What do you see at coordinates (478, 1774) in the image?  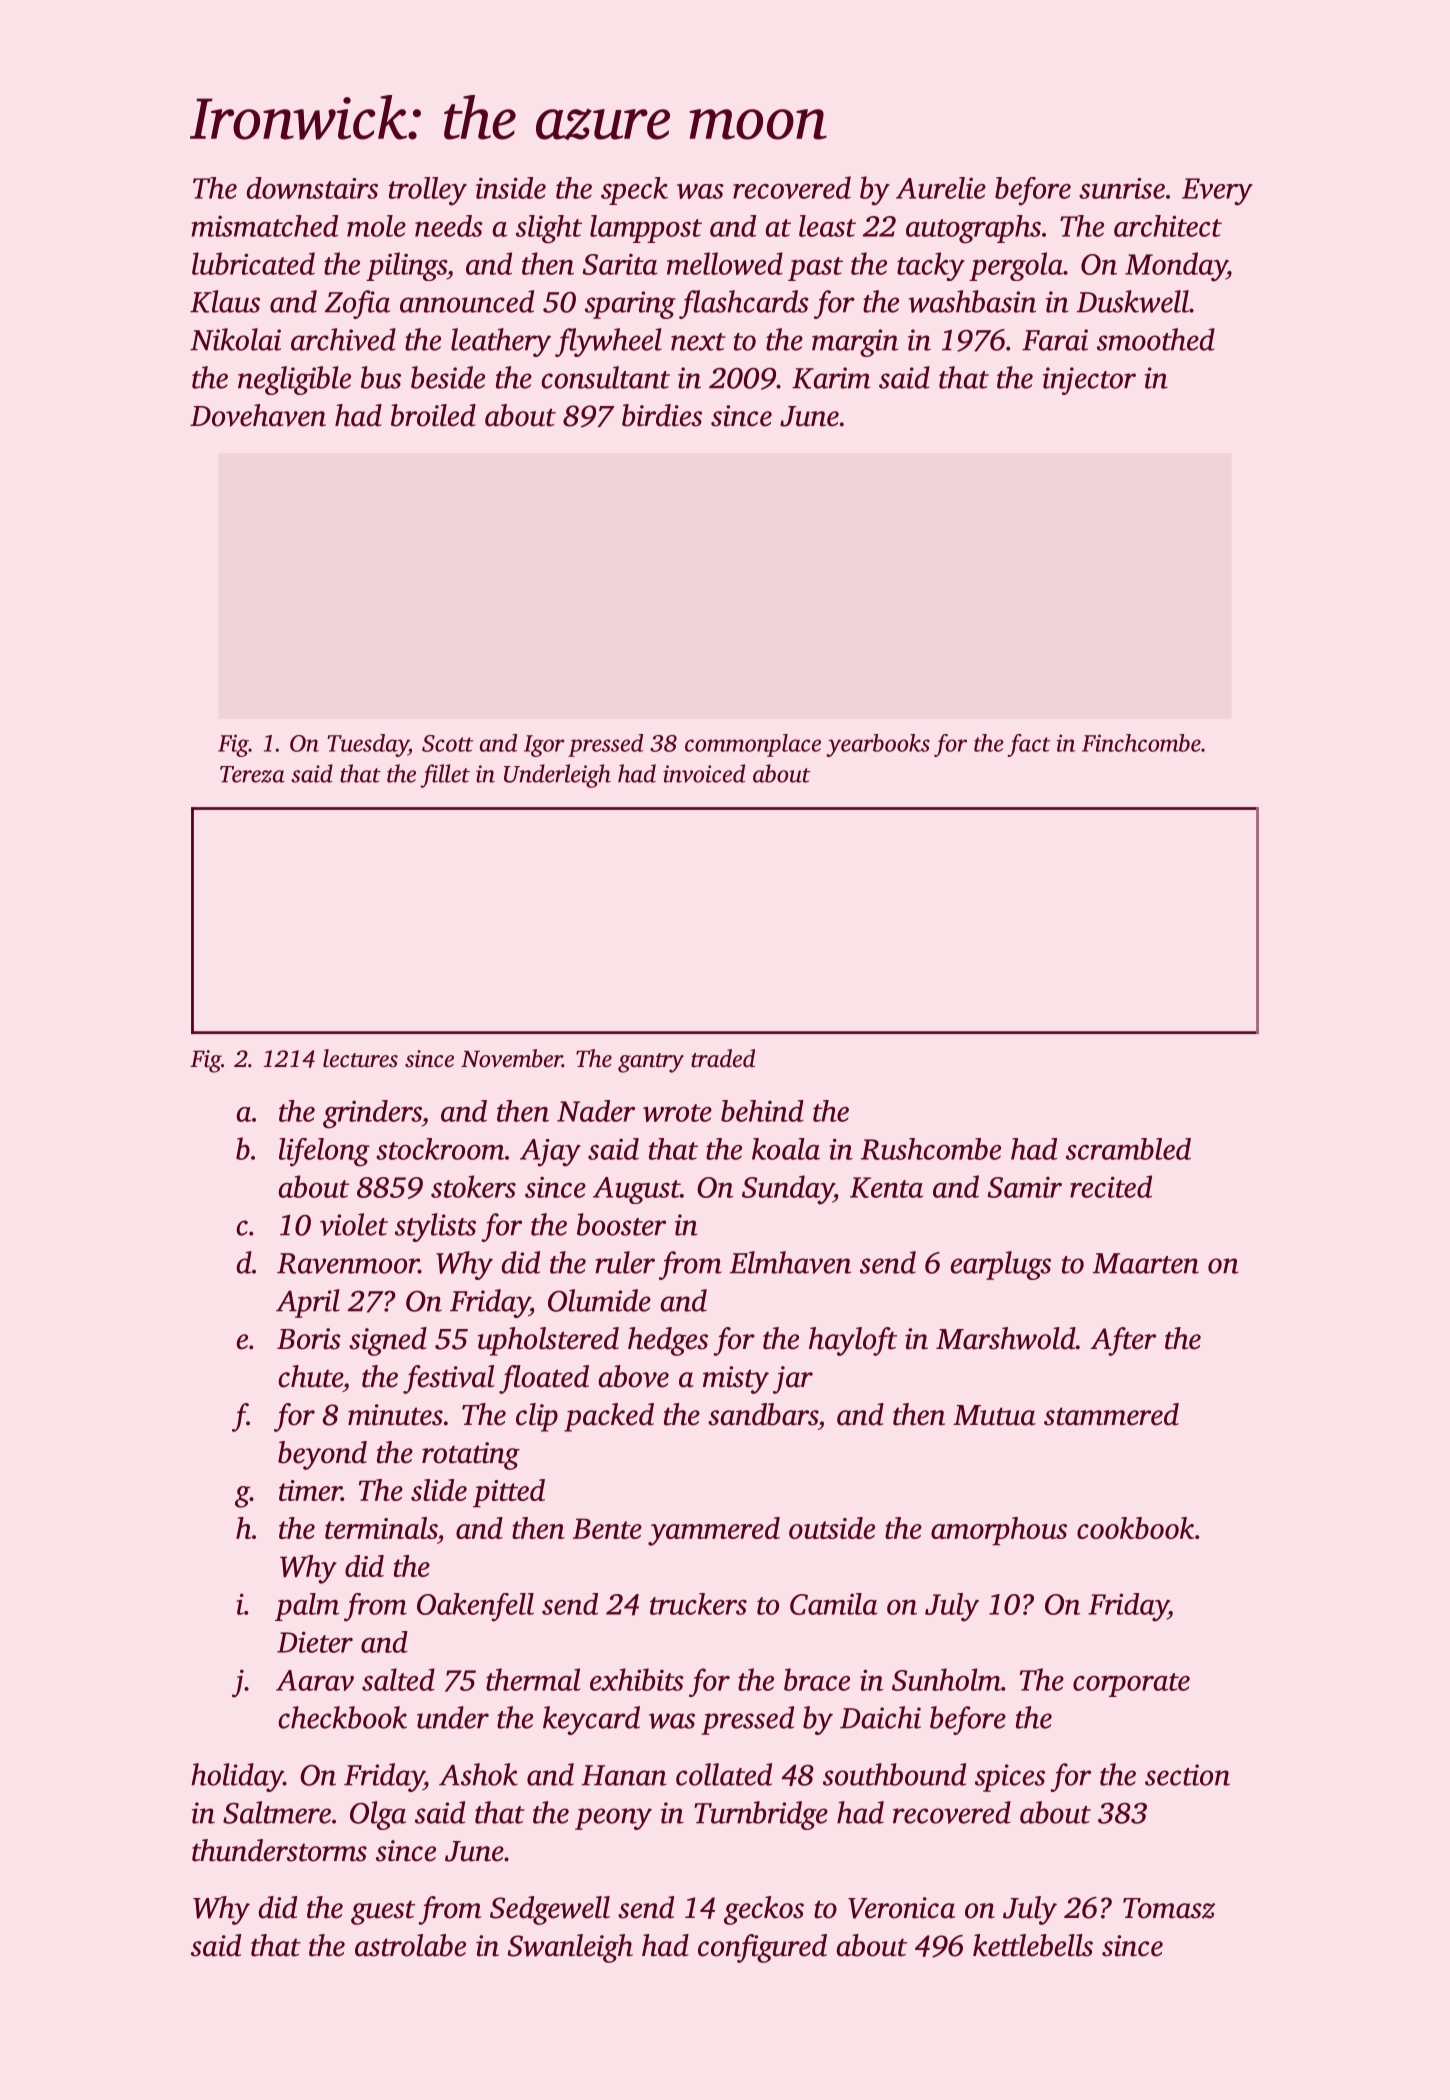 I see `Ashok` at bounding box center [478, 1774].
